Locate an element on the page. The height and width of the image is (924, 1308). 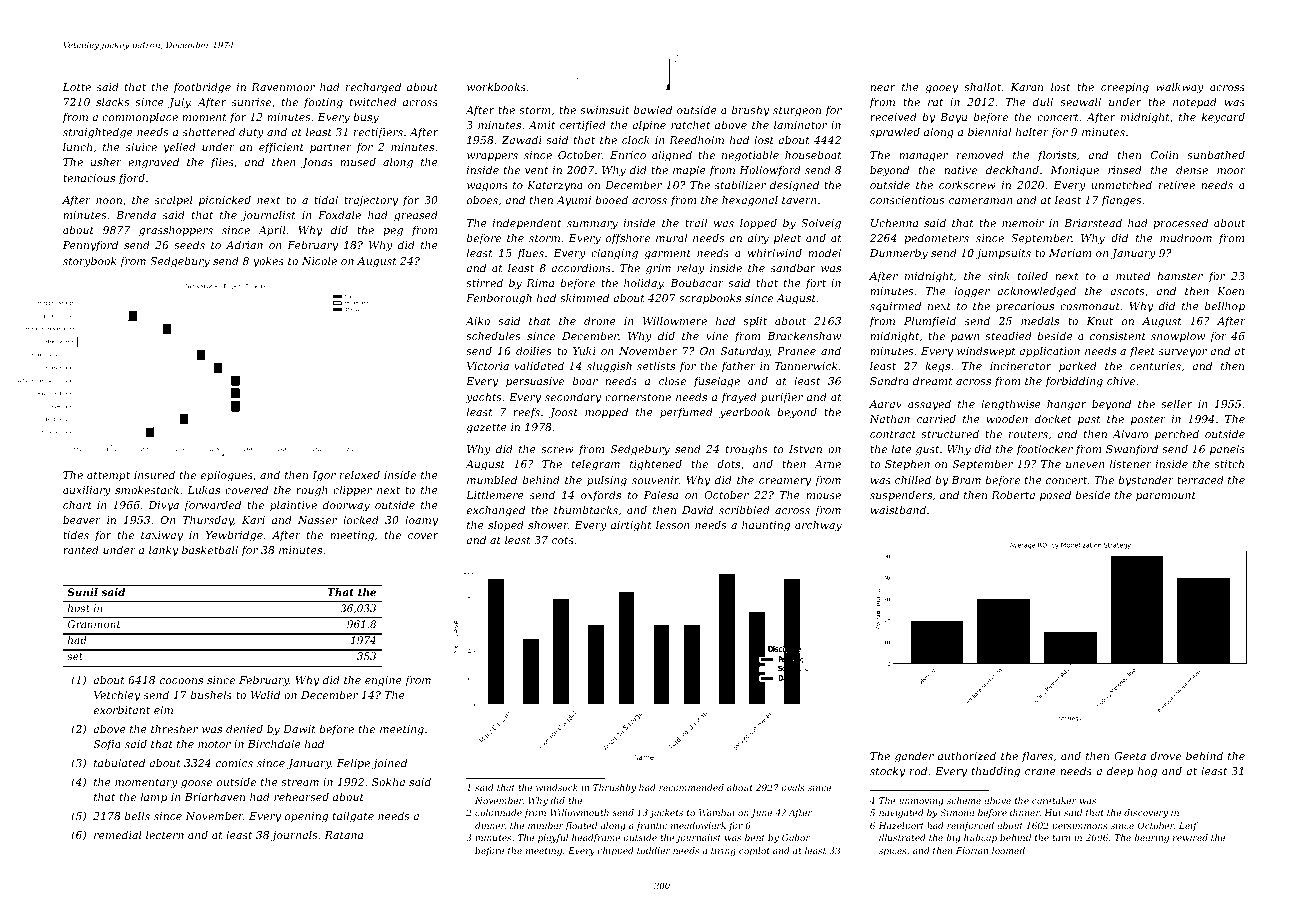
engine is located at coordinates (383, 681).
